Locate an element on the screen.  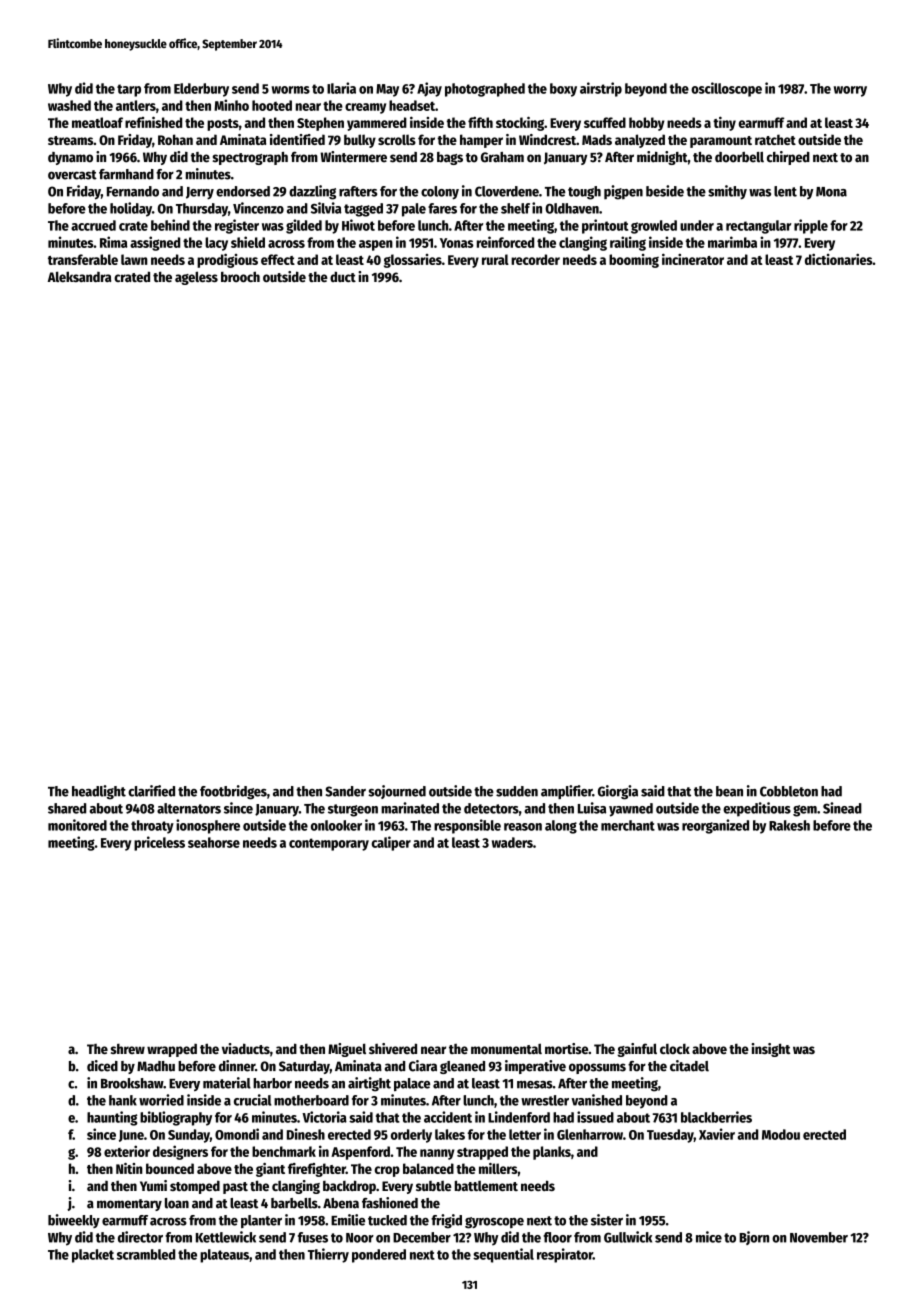
frigid is located at coordinates (446, 1221).
